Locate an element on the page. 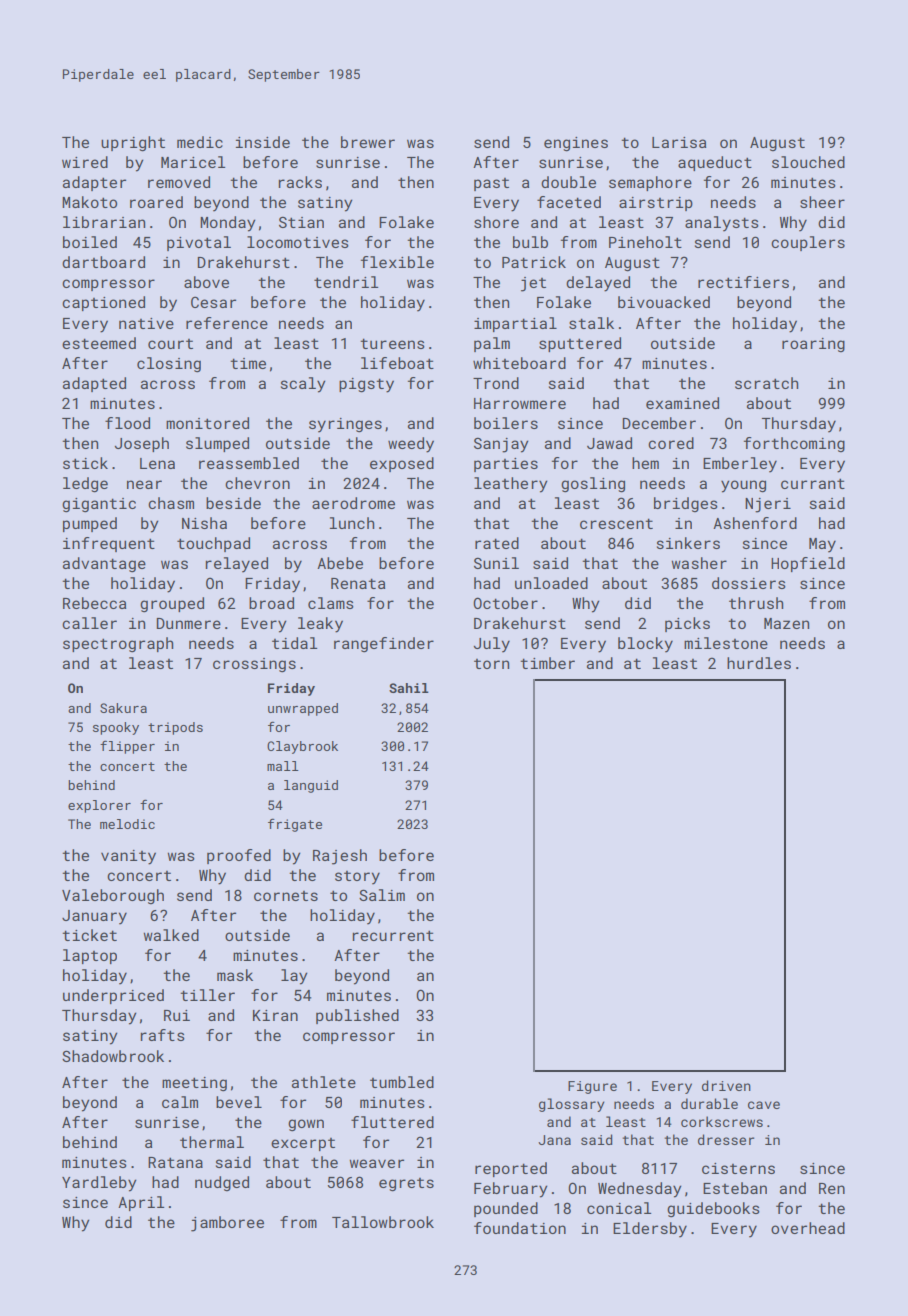 This document has width=908, height=1316. delayed is located at coordinates (598, 284).
